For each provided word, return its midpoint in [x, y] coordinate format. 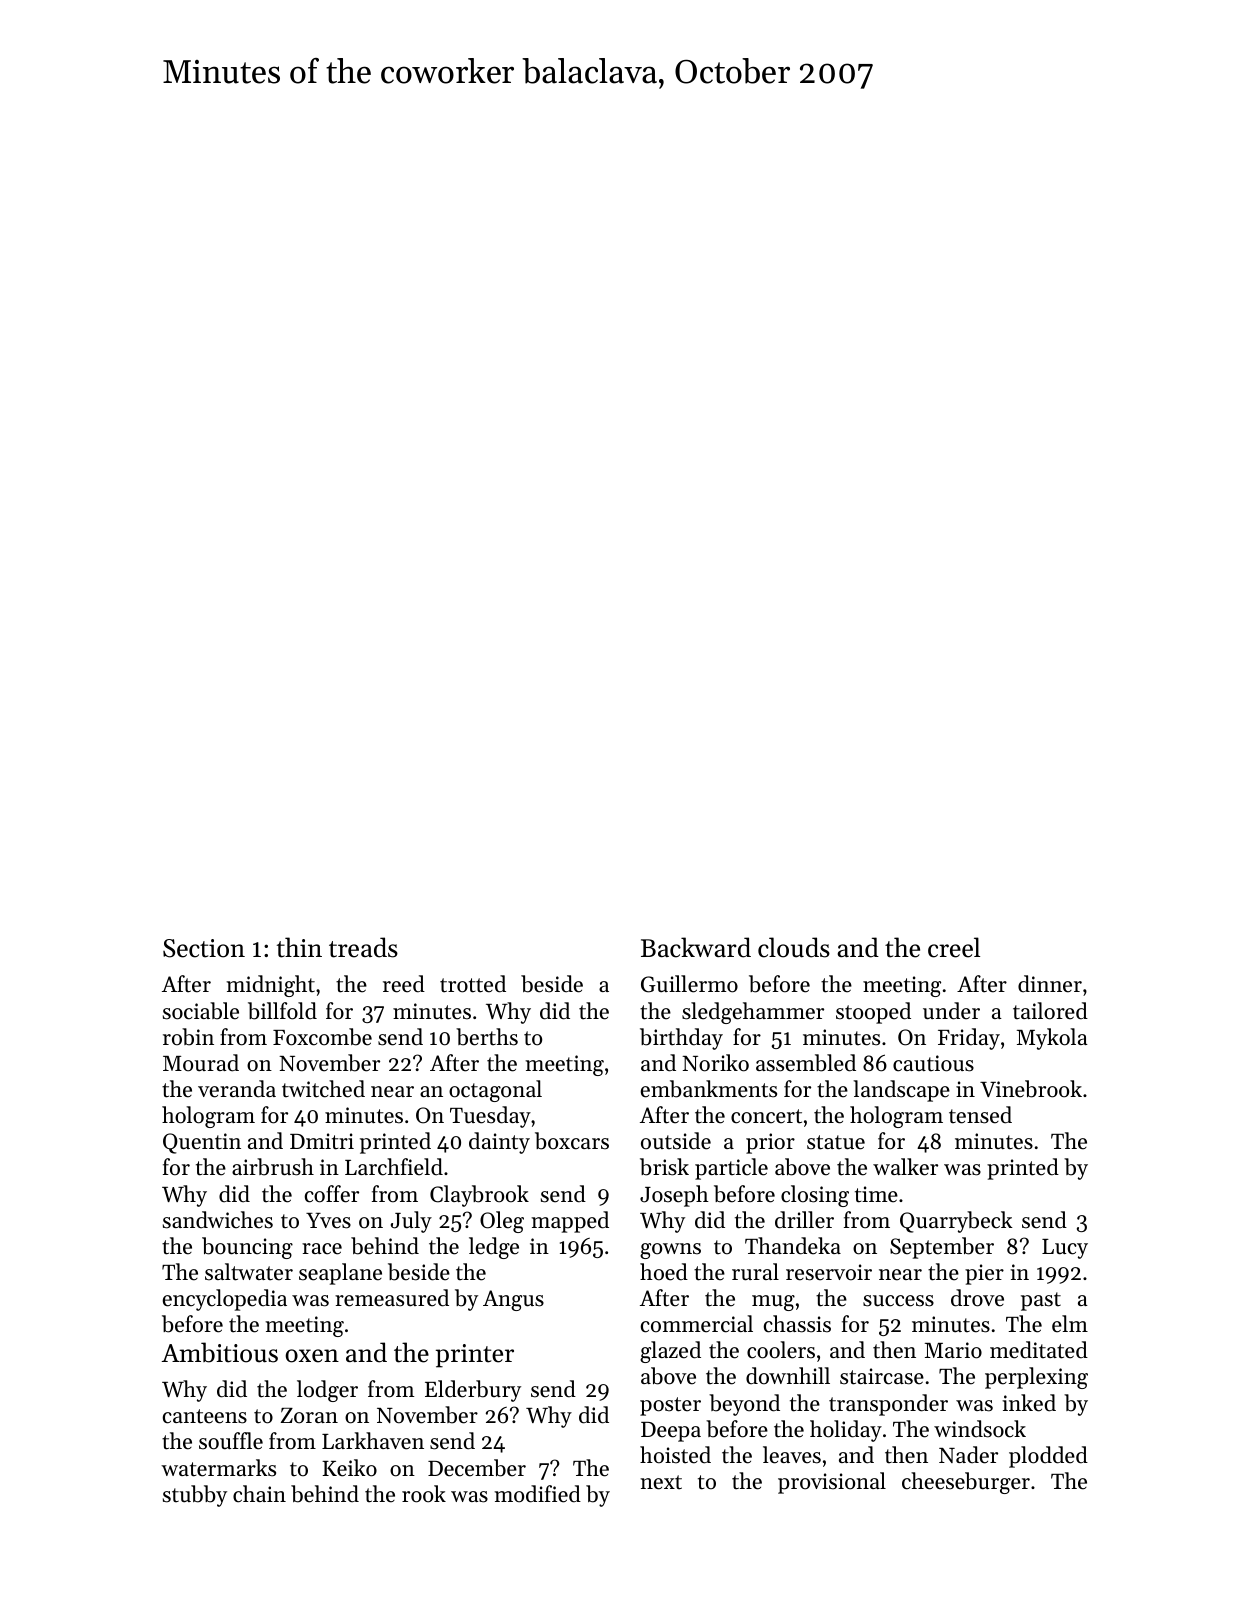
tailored [1050, 1011]
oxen [312, 1356]
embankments [709, 1089]
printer [475, 1356]
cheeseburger [966, 1483]
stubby [195, 1496]
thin [299, 947]
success [898, 1301]
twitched [323, 1089]
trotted [473, 984]
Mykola [1052, 1039]
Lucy [1065, 1249]
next [661, 1482]
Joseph [674, 1196]
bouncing [247, 1248]
